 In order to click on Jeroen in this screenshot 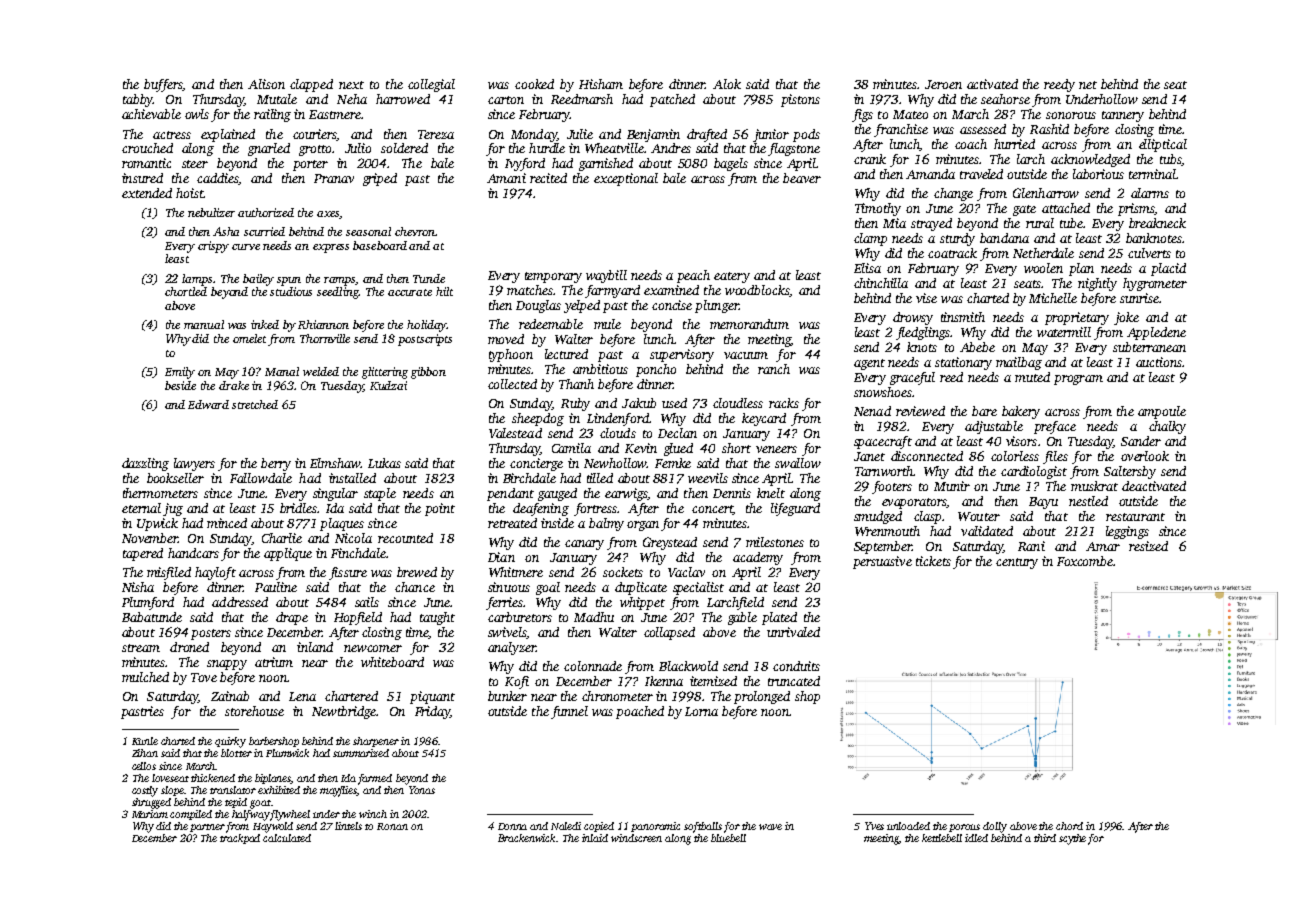, I will do `click(943, 84)`.
